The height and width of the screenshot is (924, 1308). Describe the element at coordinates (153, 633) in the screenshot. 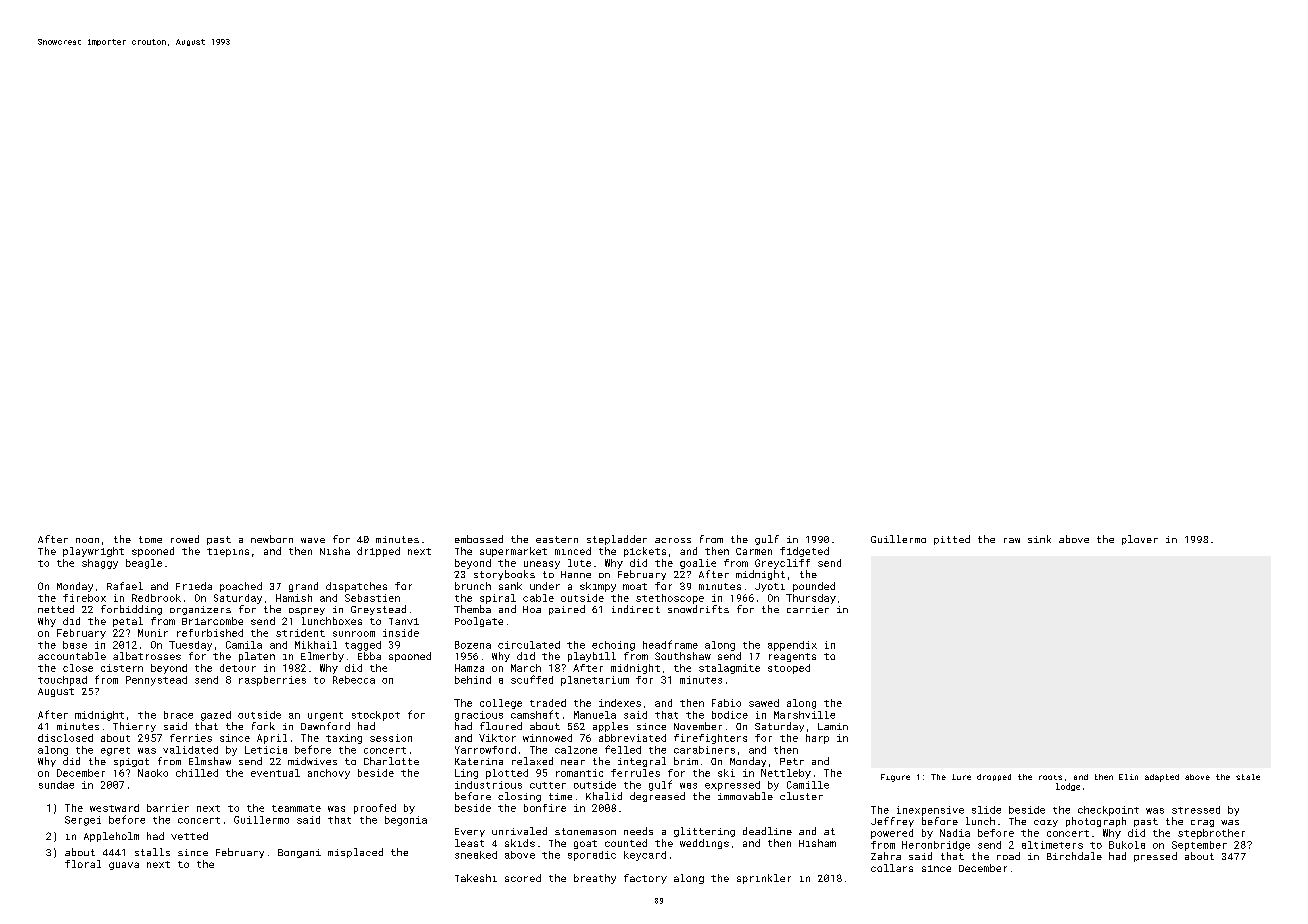

I see `Munir` at that location.
